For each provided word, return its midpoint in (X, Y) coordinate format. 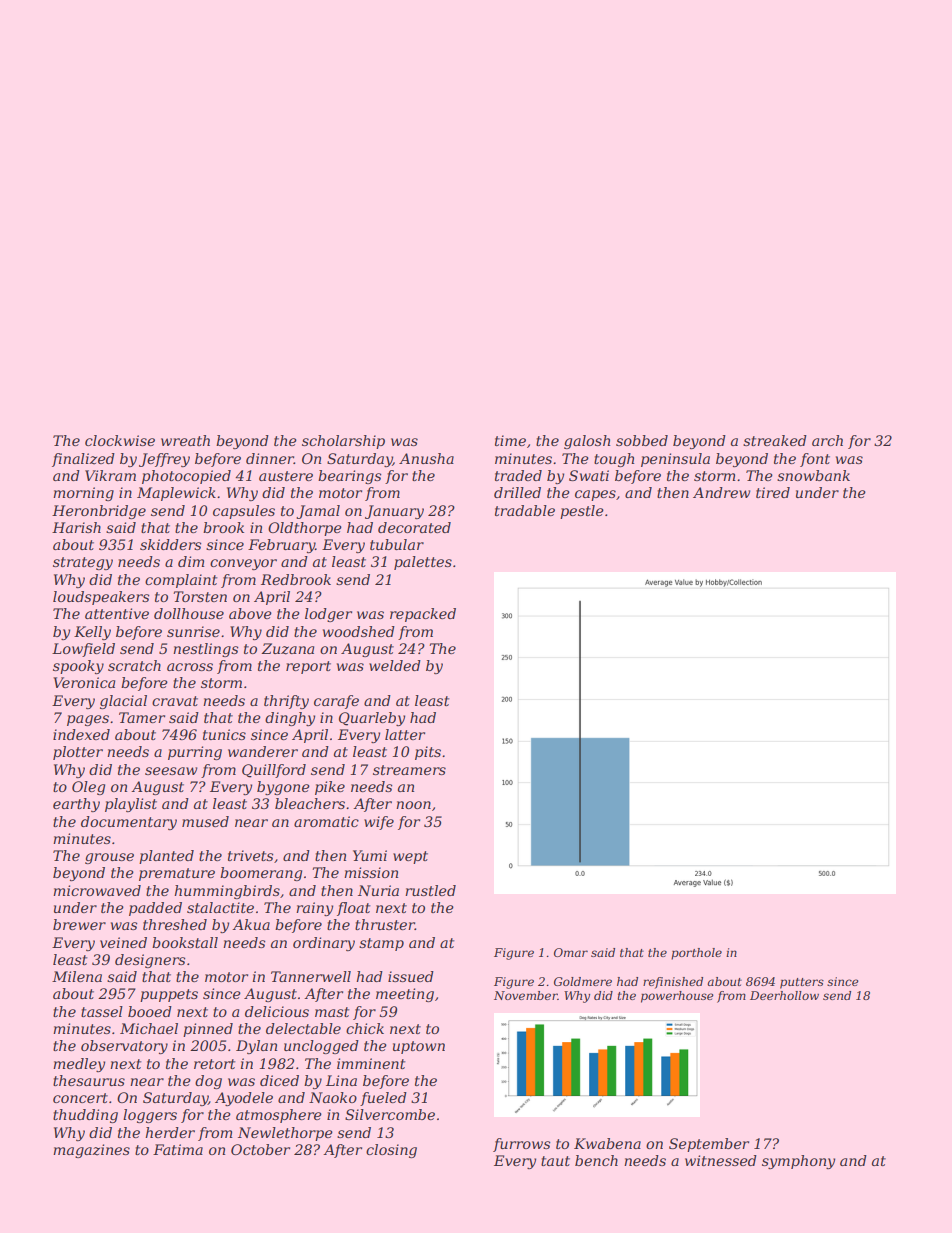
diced (279, 1080)
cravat (175, 701)
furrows (521, 1145)
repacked (423, 615)
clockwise (120, 440)
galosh (587, 442)
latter (405, 734)
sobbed (642, 440)
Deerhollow (784, 995)
